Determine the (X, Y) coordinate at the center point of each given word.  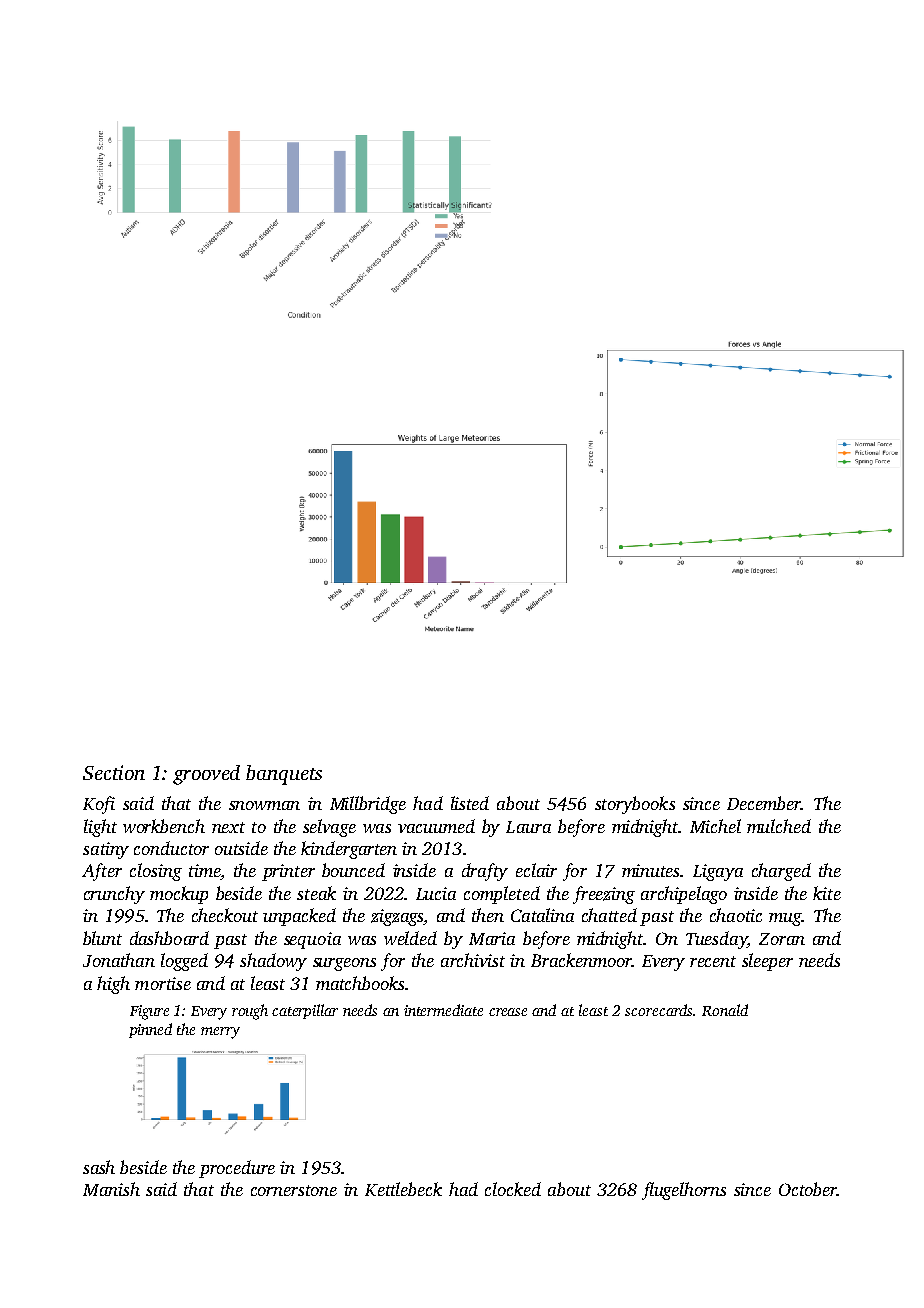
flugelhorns (684, 1191)
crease (508, 1012)
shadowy (273, 962)
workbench (164, 826)
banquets (284, 775)
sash (99, 1167)
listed (470, 803)
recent (713, 961)
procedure (237, 1169)
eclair (536, 870)
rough (250, 1012)
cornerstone (294, 1190)
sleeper (767, 962)
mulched (779, 826)
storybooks (635, 805)
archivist (473, 960)
